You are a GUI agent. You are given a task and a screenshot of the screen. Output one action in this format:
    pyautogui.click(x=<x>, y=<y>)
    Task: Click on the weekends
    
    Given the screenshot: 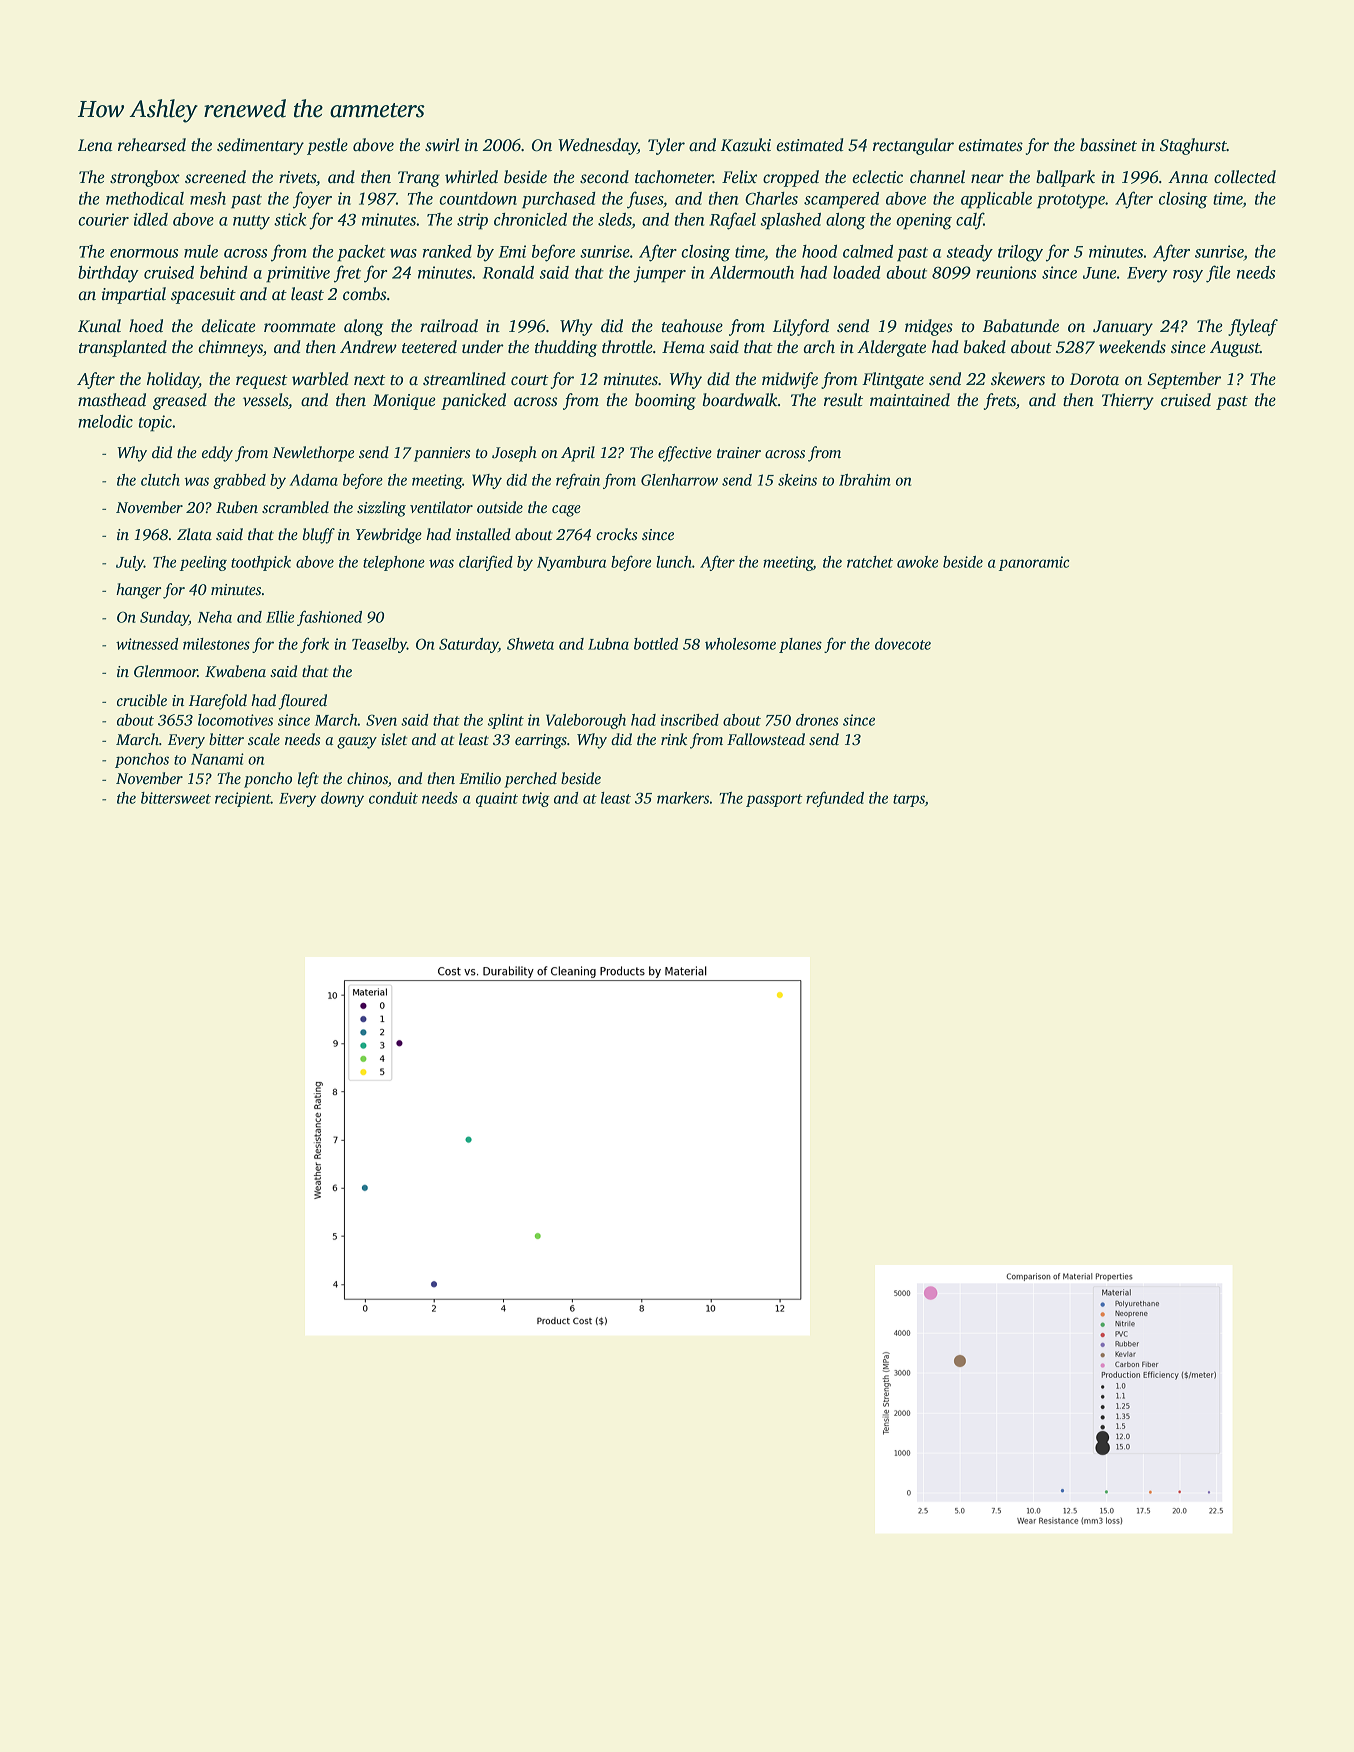 What is the action you would take?
    pyautogui.click(x=1132, y=347)
